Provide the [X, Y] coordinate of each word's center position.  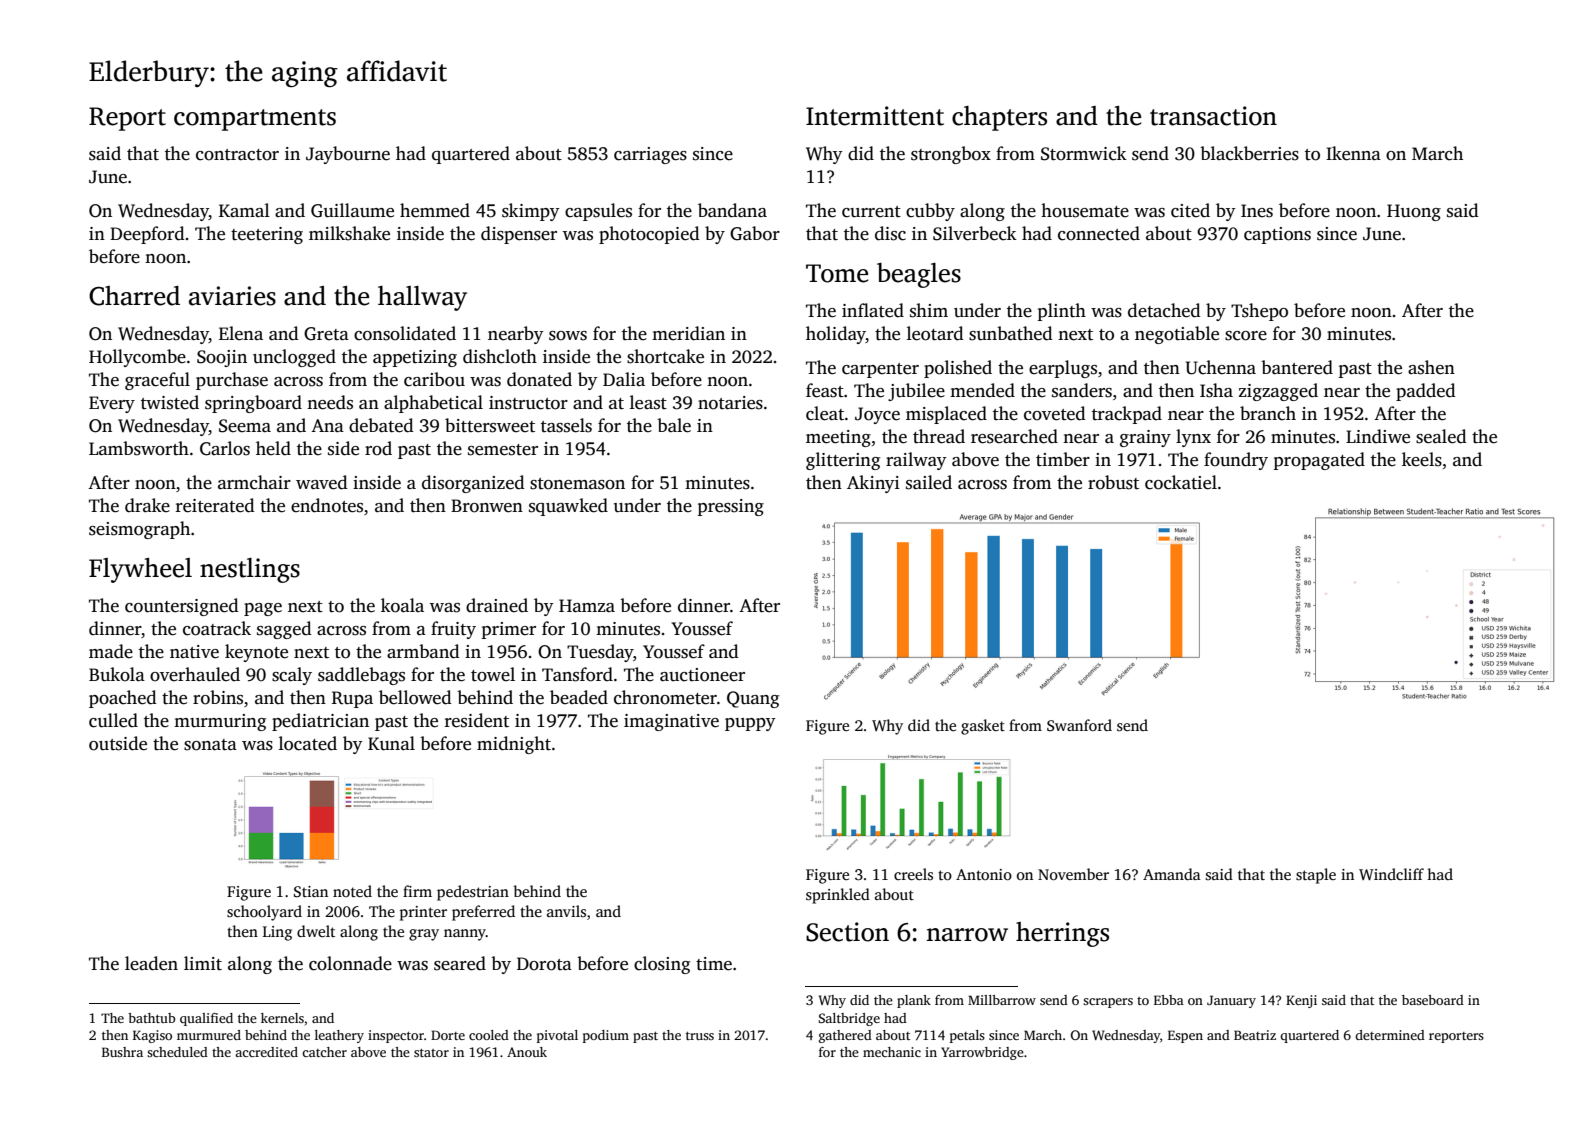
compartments [255, 120]
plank [914, 1001]
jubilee [916, 392]
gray [424, 935]
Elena [241, 333]
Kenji [1301, 1001]
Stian [311, 892]
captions [1277, 235]
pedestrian [473, 893]
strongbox [951, 155]
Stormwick [1084, 153]
